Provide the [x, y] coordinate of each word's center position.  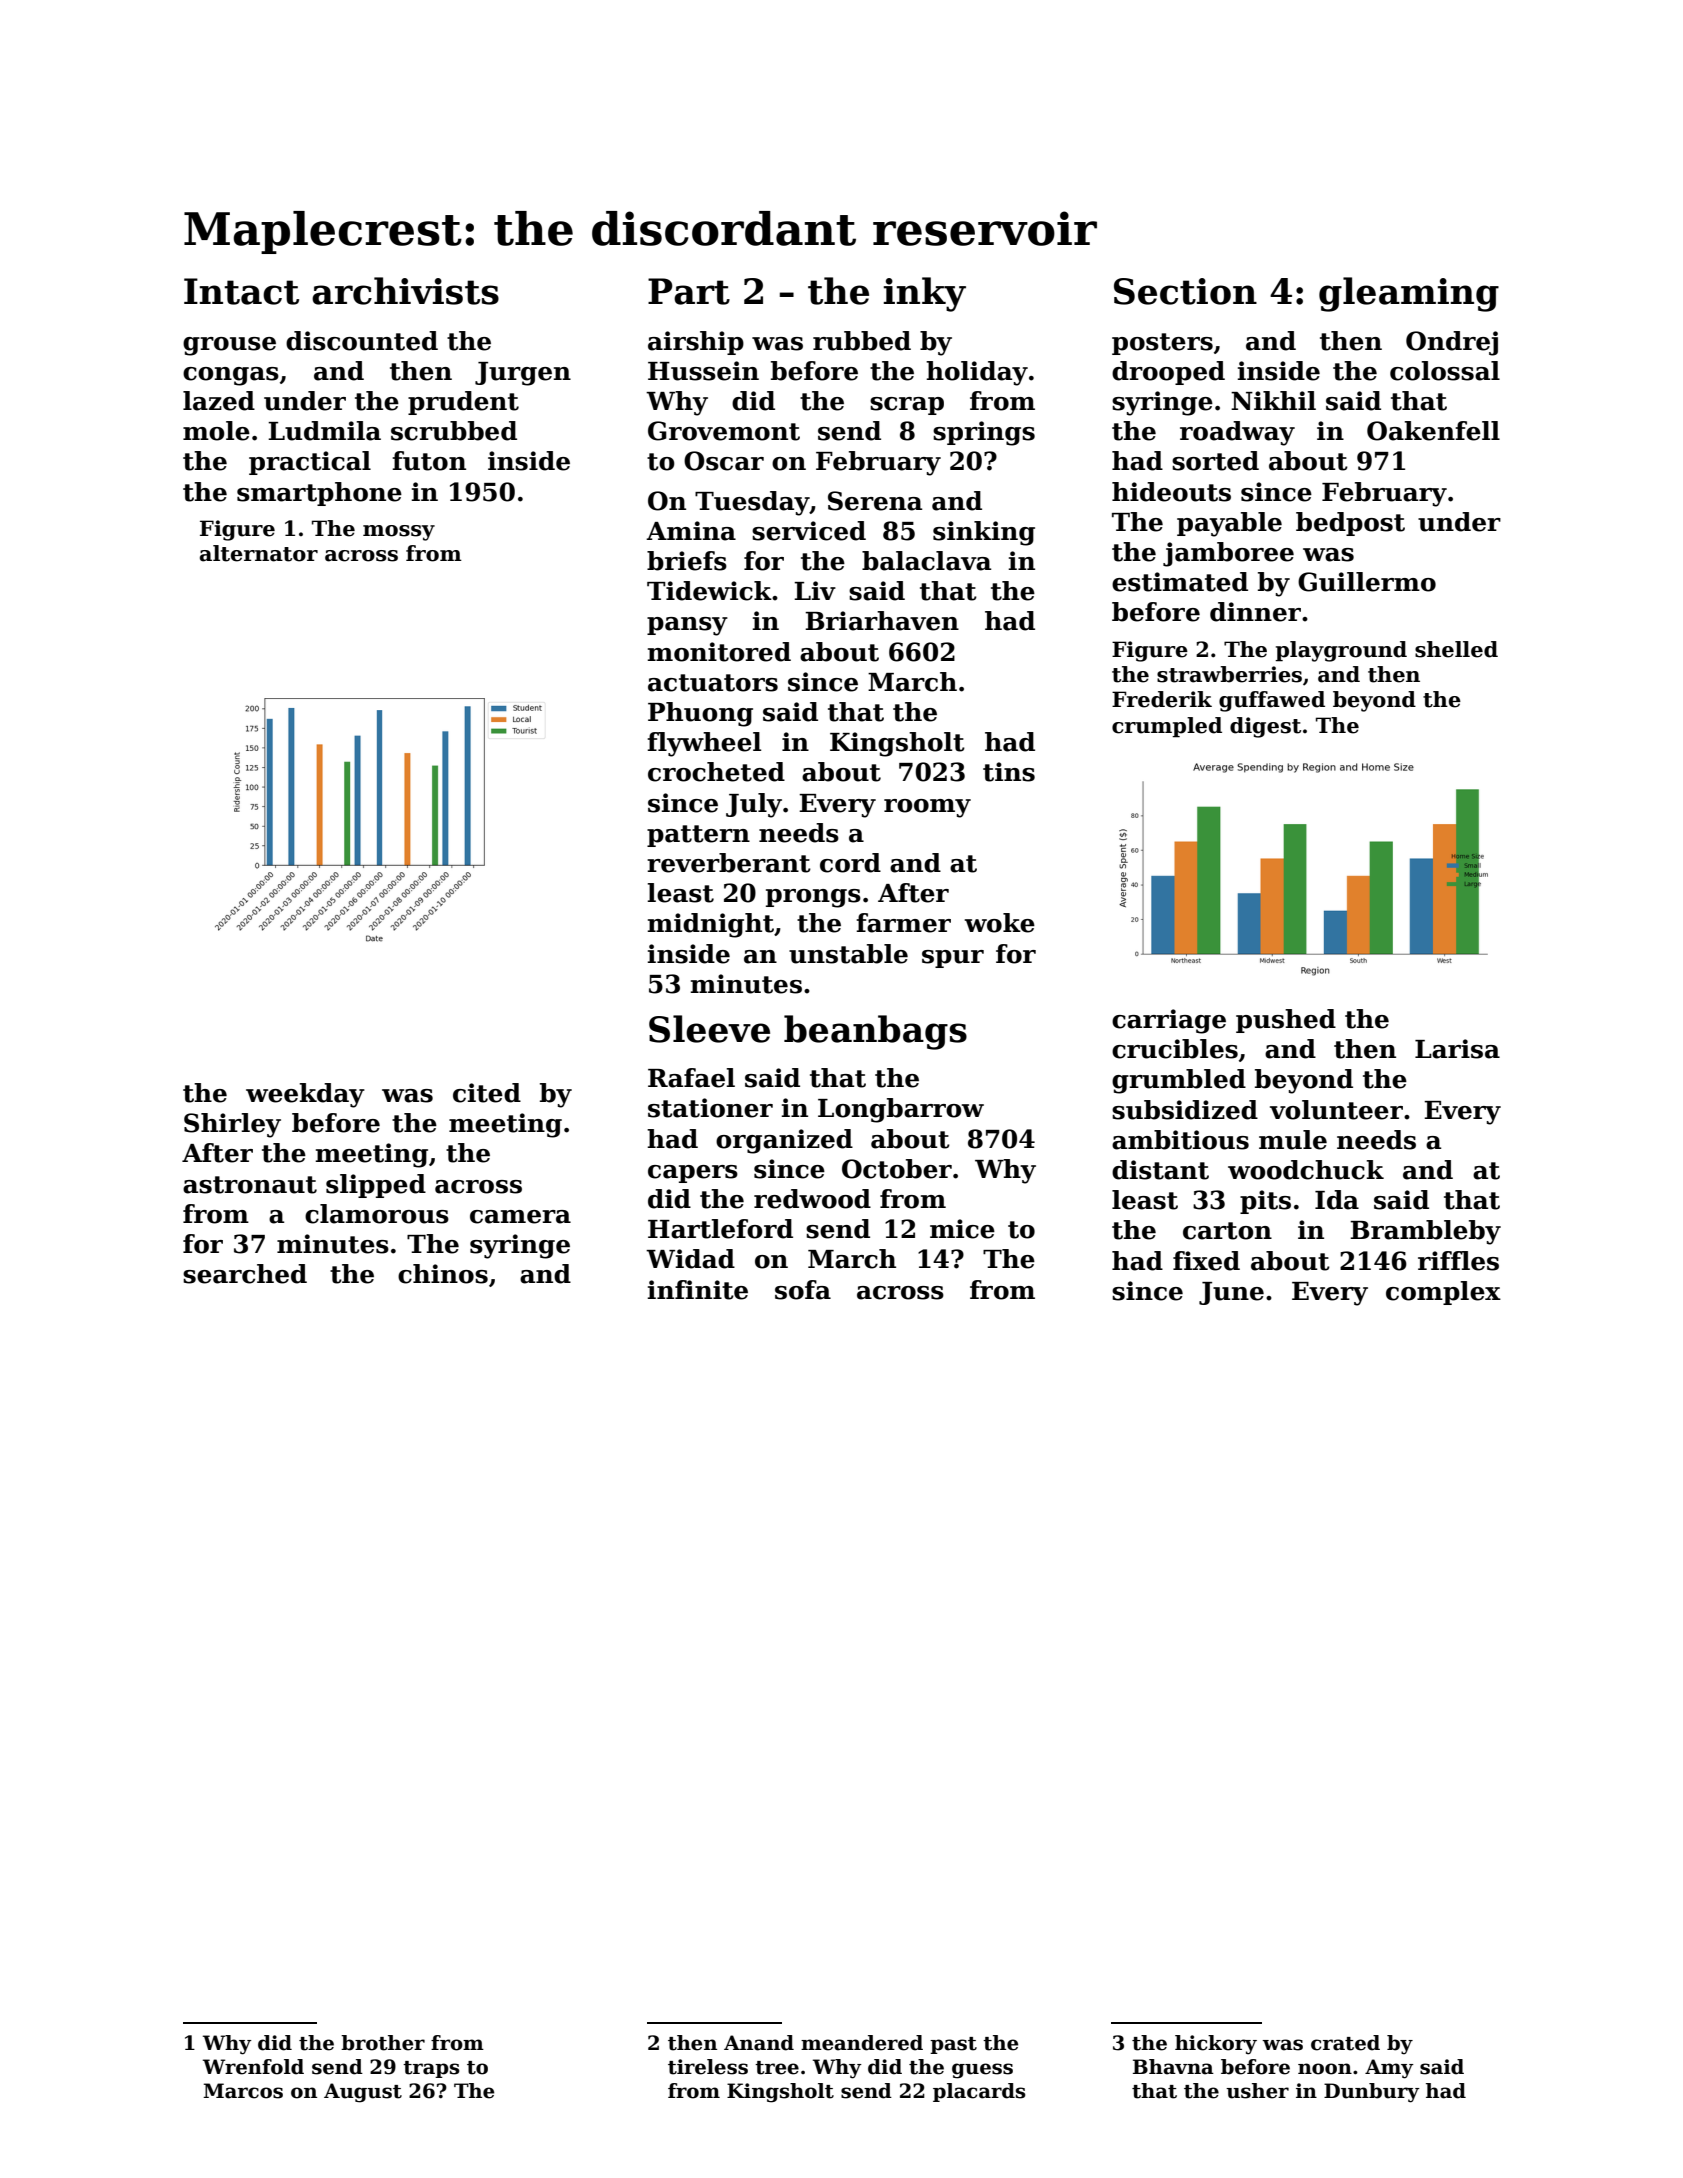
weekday [305, 1095]
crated [1345, 2043]
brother [383, 2043]
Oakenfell [1433, 431]
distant [1160, 1170]
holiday [977, 373]
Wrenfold [253, 2067]
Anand [759, 2043]
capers [693, 1174]
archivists [405, 291]
